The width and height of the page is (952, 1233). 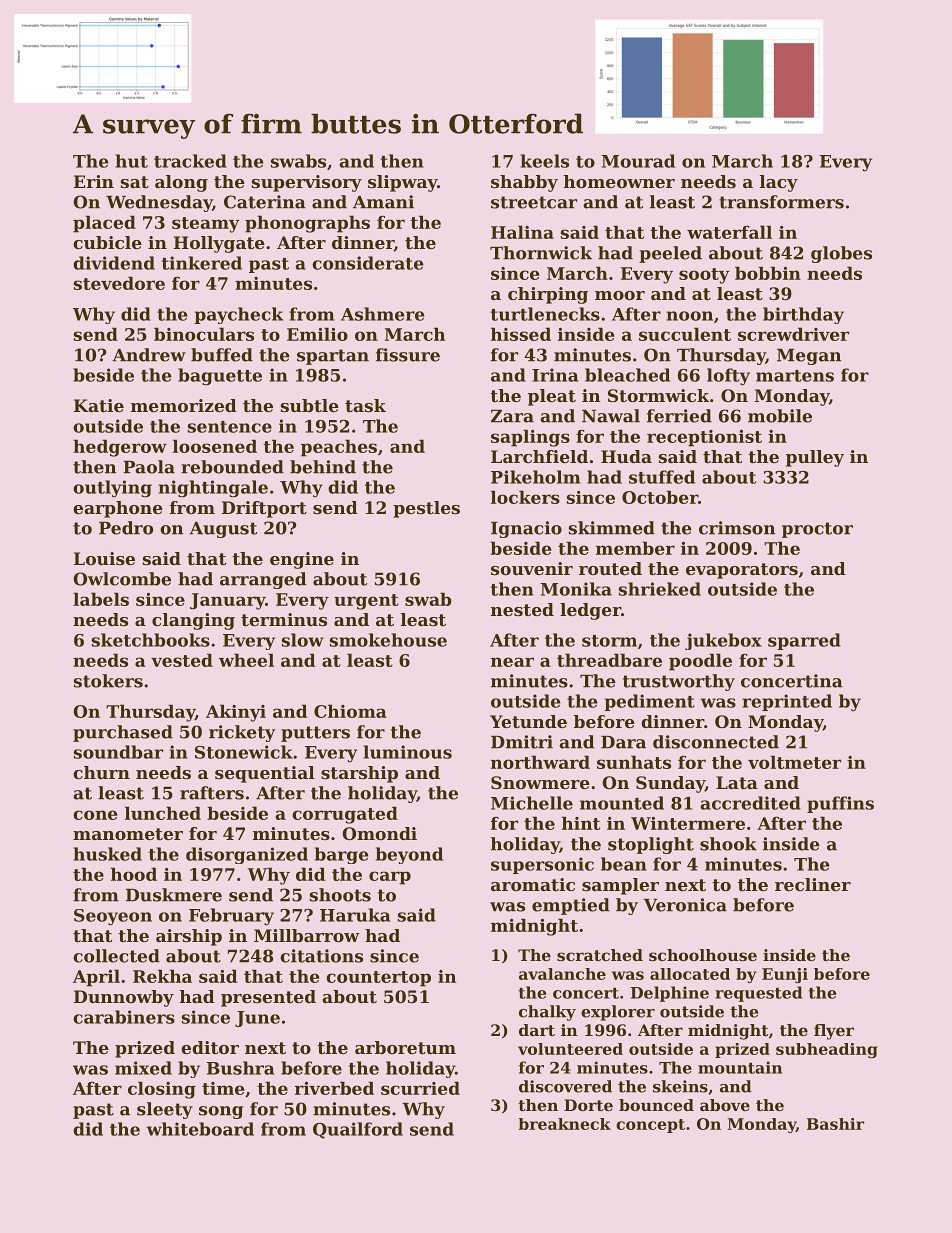 What do you see at coordinates (555, 375) in the page?
I see `Irina` at bounding box center [555, 375].
